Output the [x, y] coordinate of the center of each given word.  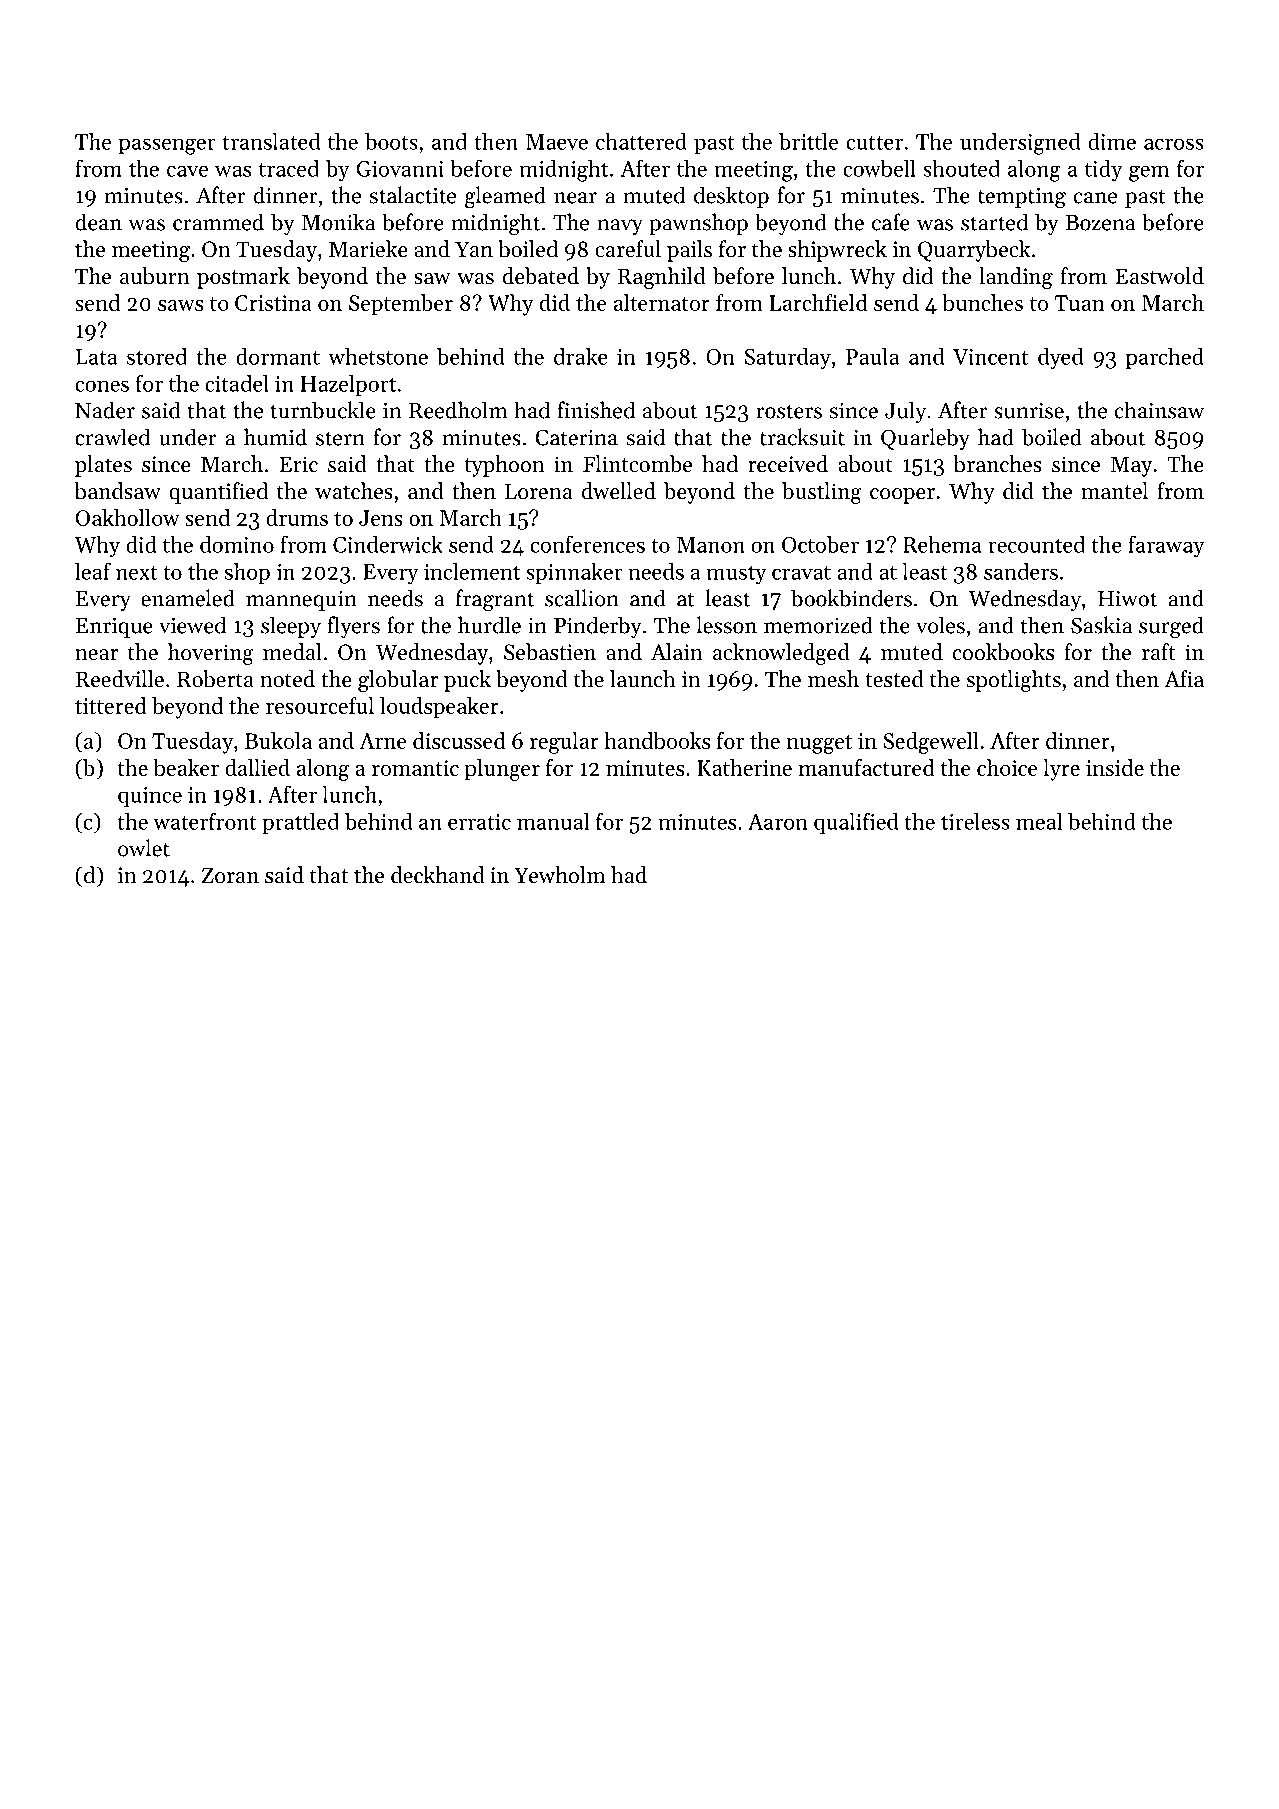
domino [237, 544]
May [1131, 466]
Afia [1184, 678]
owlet [144, 848]
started [994, 222]
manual [553, 821]
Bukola [278, 740]
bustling [822, 493]
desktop [731, 197]
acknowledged [781, 654]
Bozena [1101, 223]
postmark [243, 278]
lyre [1061, 770]
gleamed [505, 197]
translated [271, 141]
